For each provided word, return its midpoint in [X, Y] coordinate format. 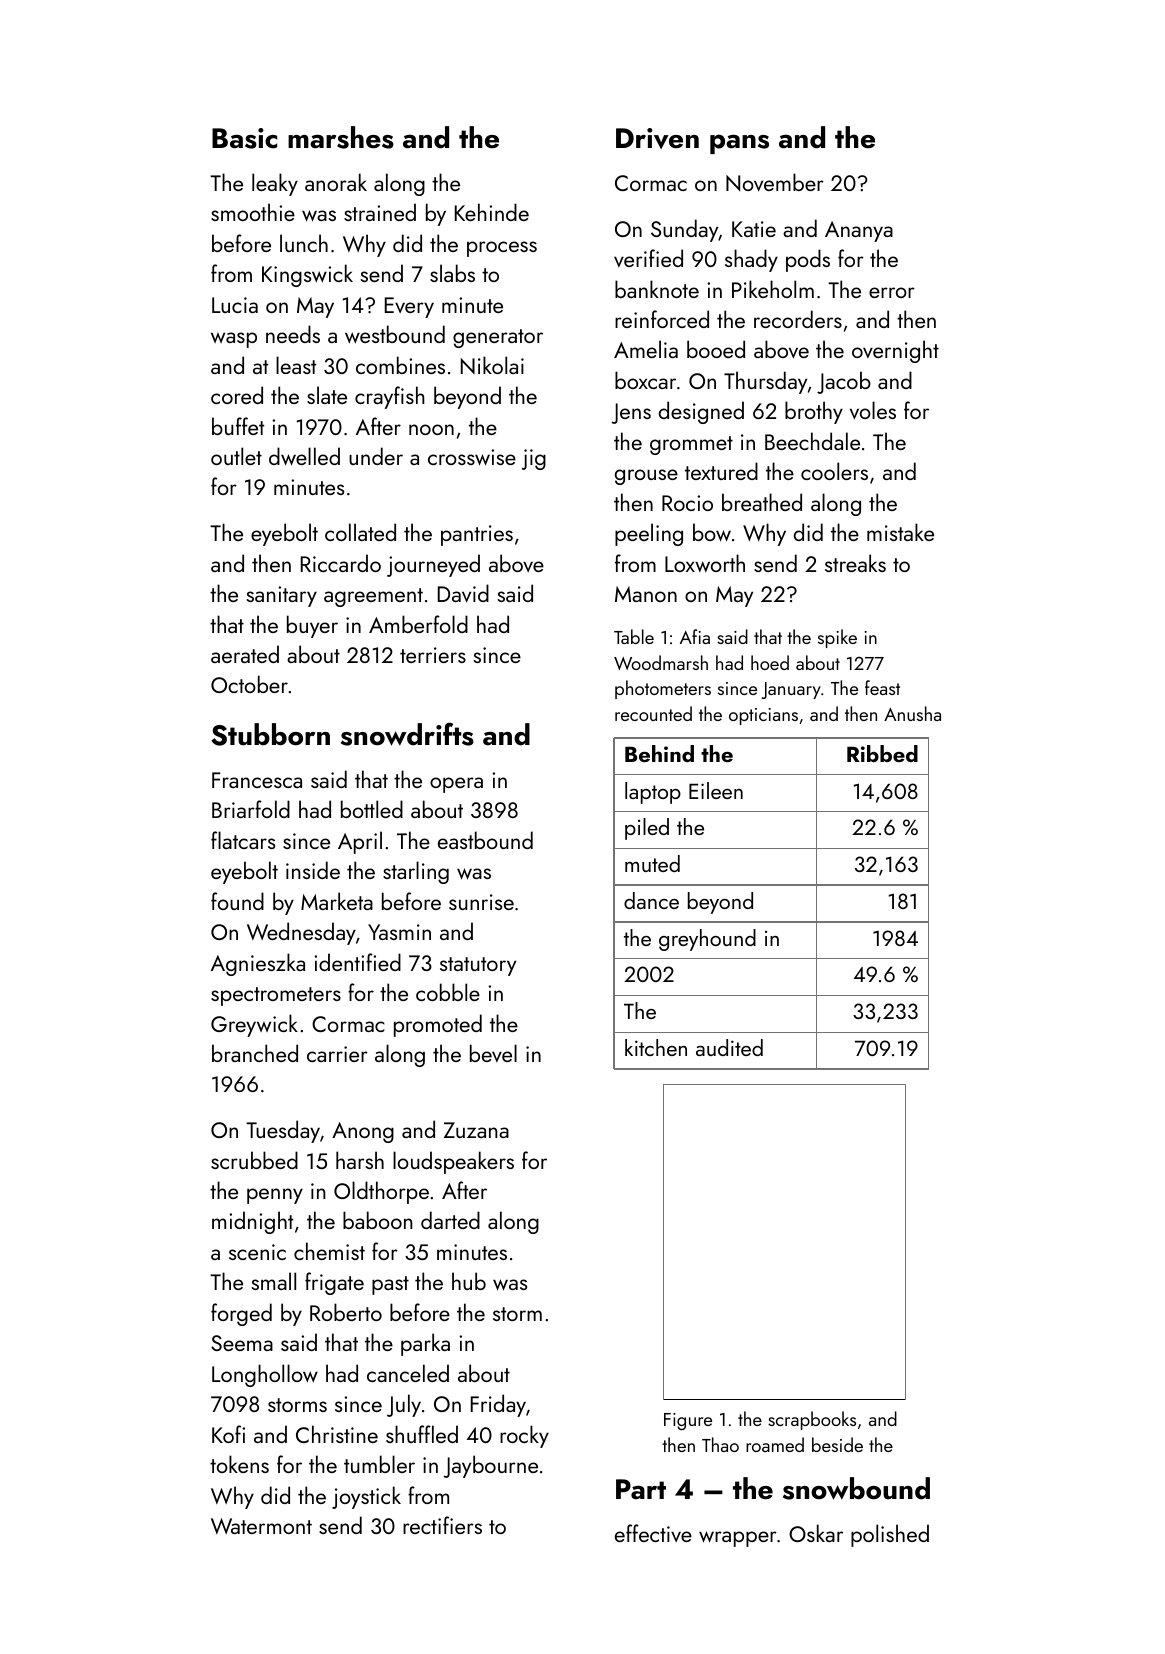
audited [729, 1047]
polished [890, 1535]
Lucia [235, 305]
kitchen [656, 1047]
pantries [477, 535]
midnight [252, 1222]
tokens [239, 1464]
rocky [524, 1436]
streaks [855, 563]
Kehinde [492, 212]
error [892, 292]
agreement [373, 597]
